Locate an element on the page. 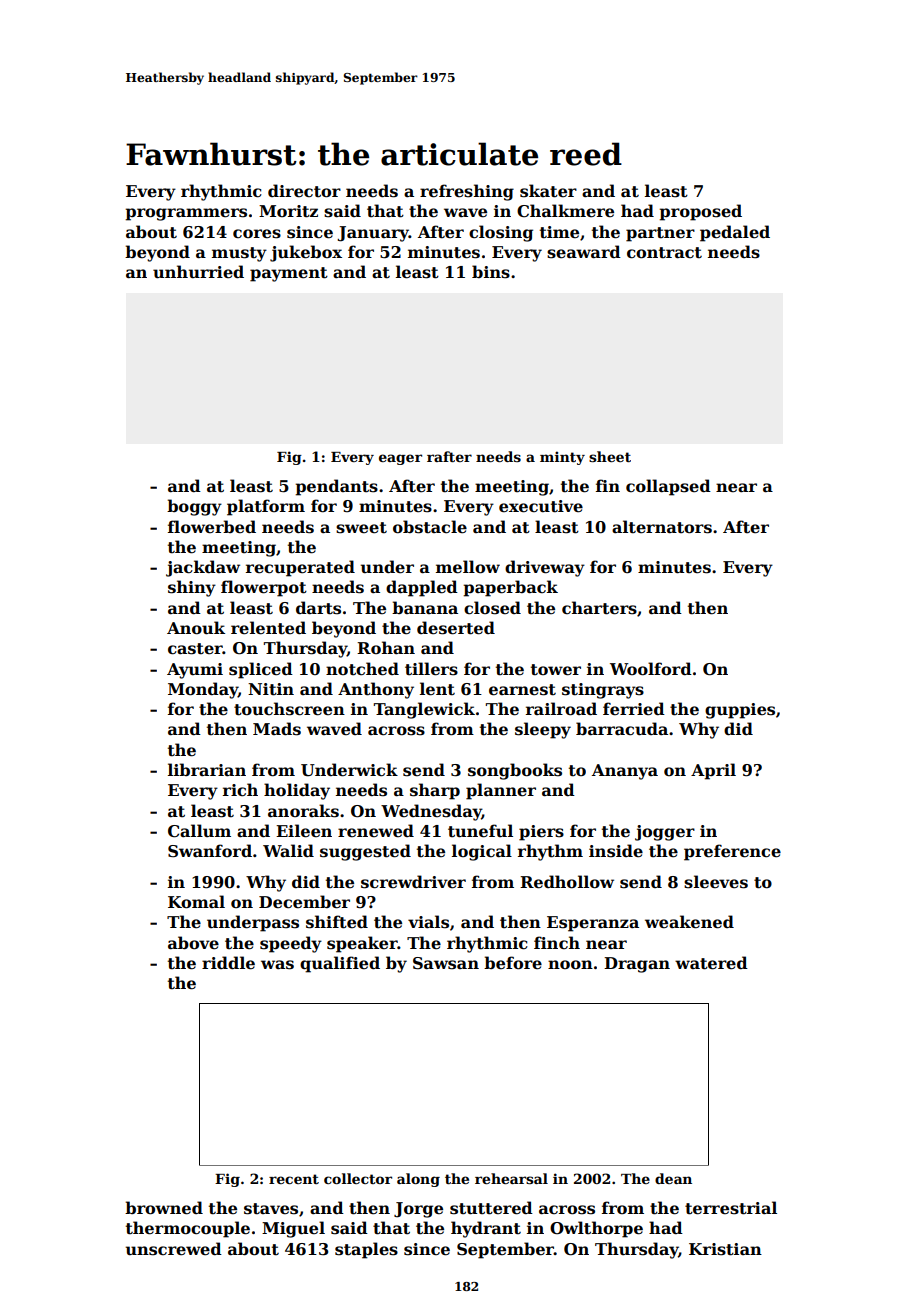 This document has height=1316, width=908. unscrewed is located at coordinates (174, 1249).
